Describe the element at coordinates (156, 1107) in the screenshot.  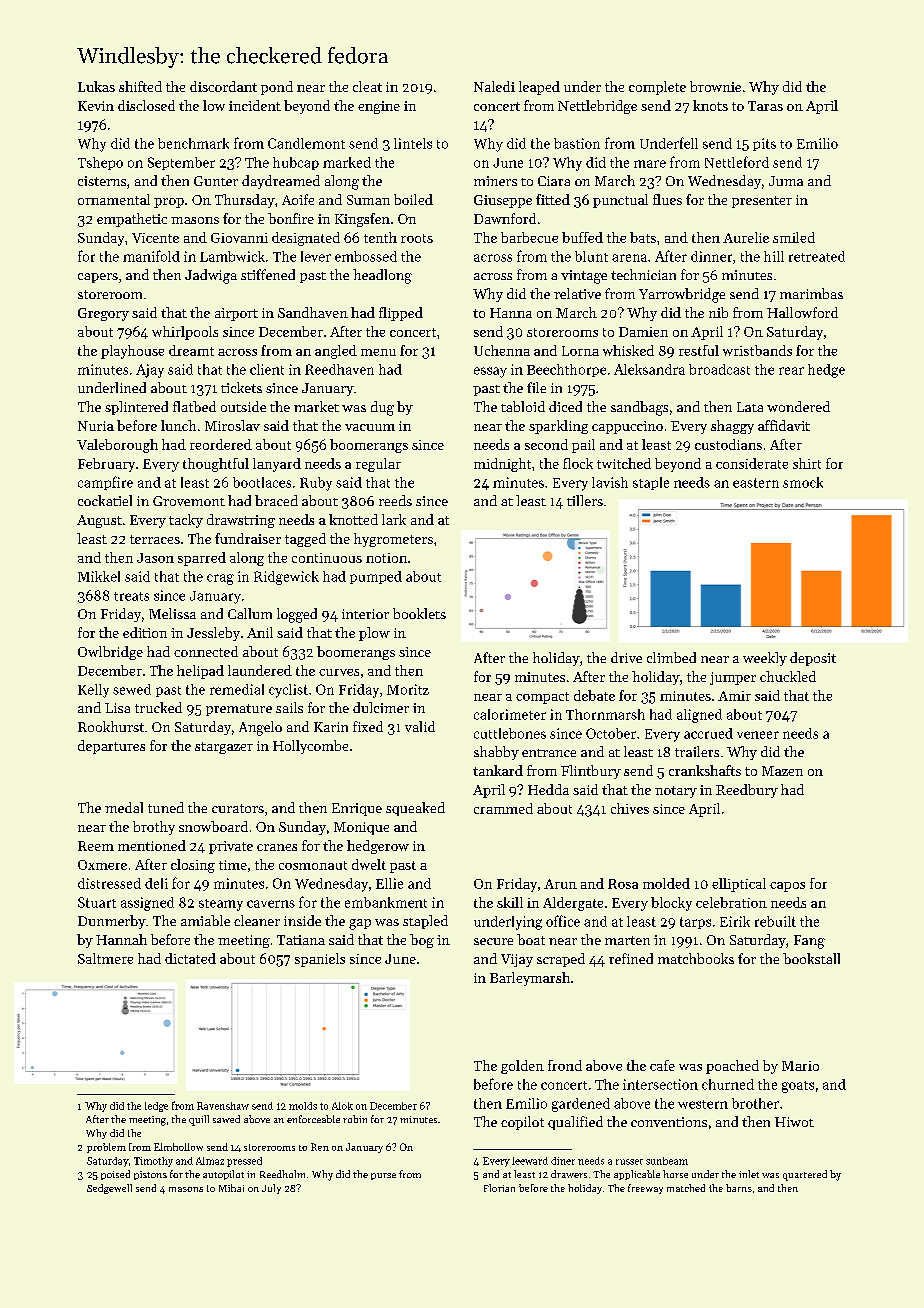
I see `ledge` at that location.
